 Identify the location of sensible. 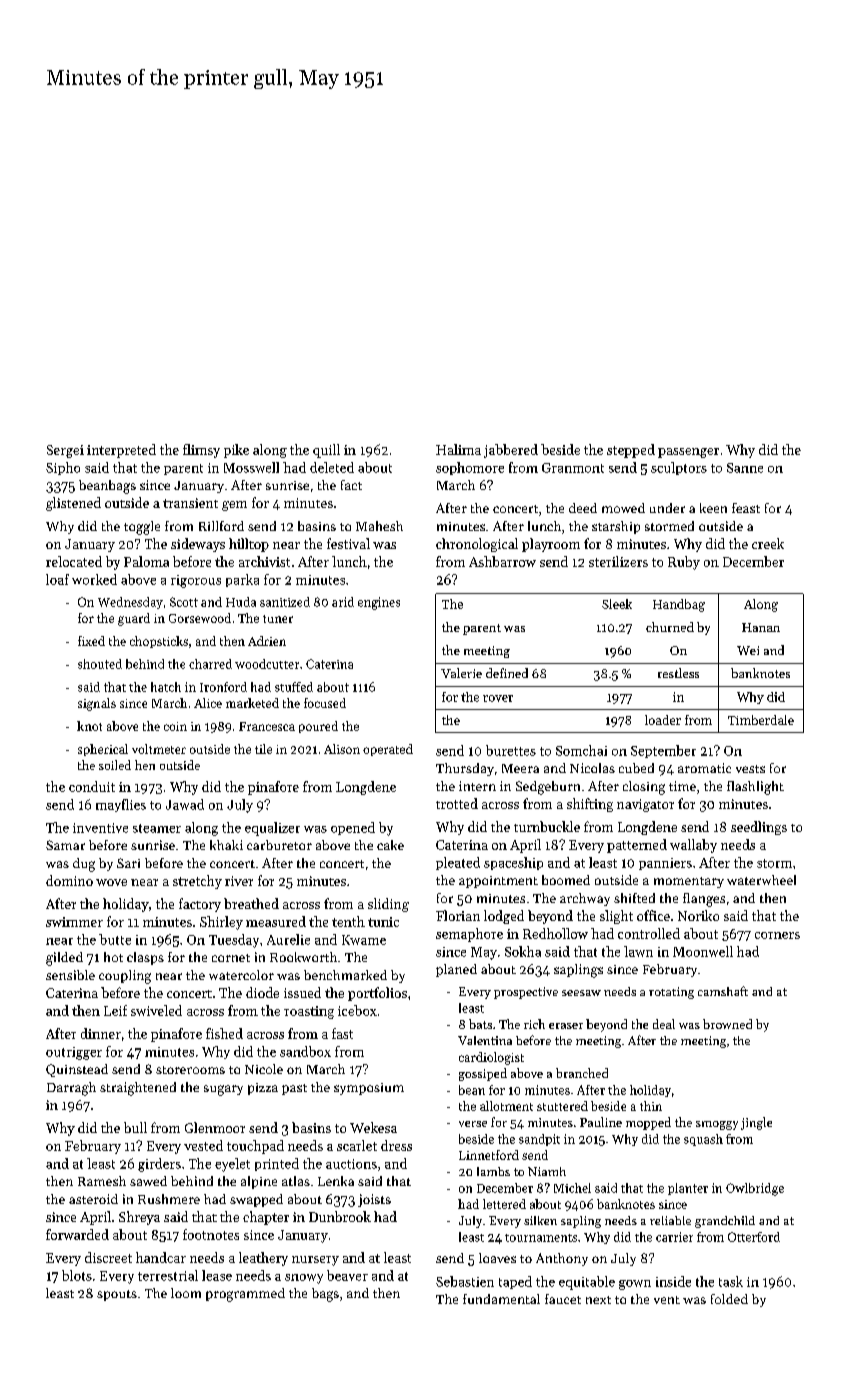
(70, 975).
